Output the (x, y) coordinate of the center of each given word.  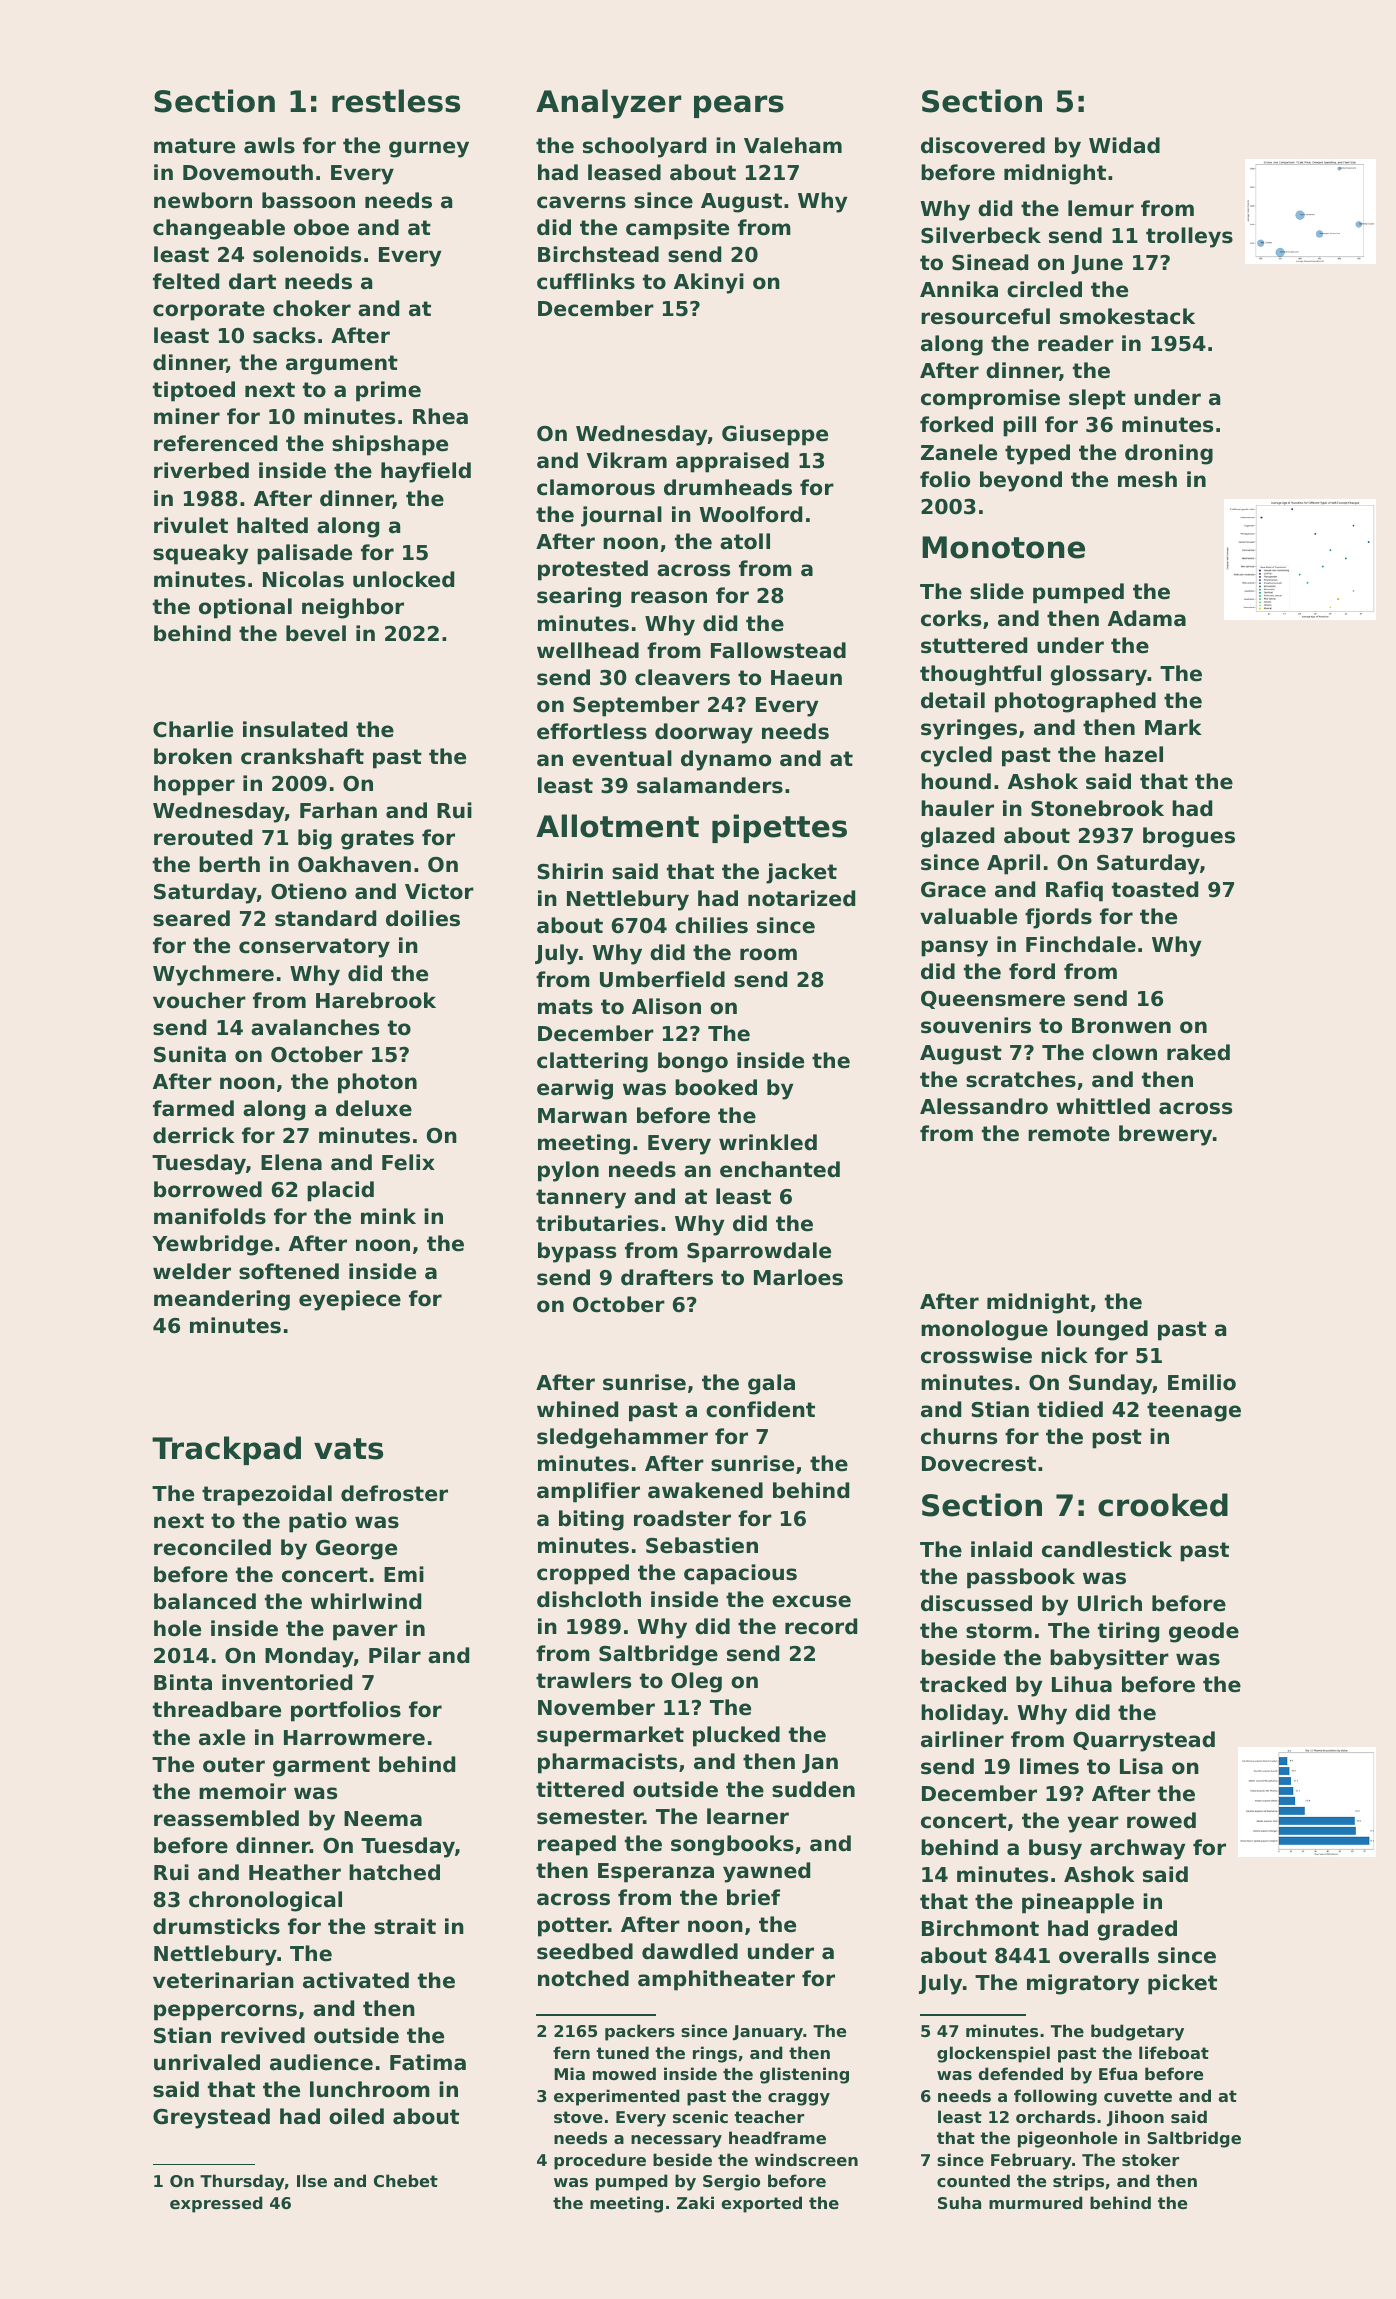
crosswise (976, 1355)
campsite (677, 229)
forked (956, 424)
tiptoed (194, 391)
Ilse (312, 2180)
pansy (954, 948)
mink (388, 1216)
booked (716, 1087)
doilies (423, 918)
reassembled (226, 1818)
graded (1137, 1930)
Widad (1124, 145)
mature (194, 146)
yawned (766, 1872)
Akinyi (709, 283)
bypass (577, 1252)
